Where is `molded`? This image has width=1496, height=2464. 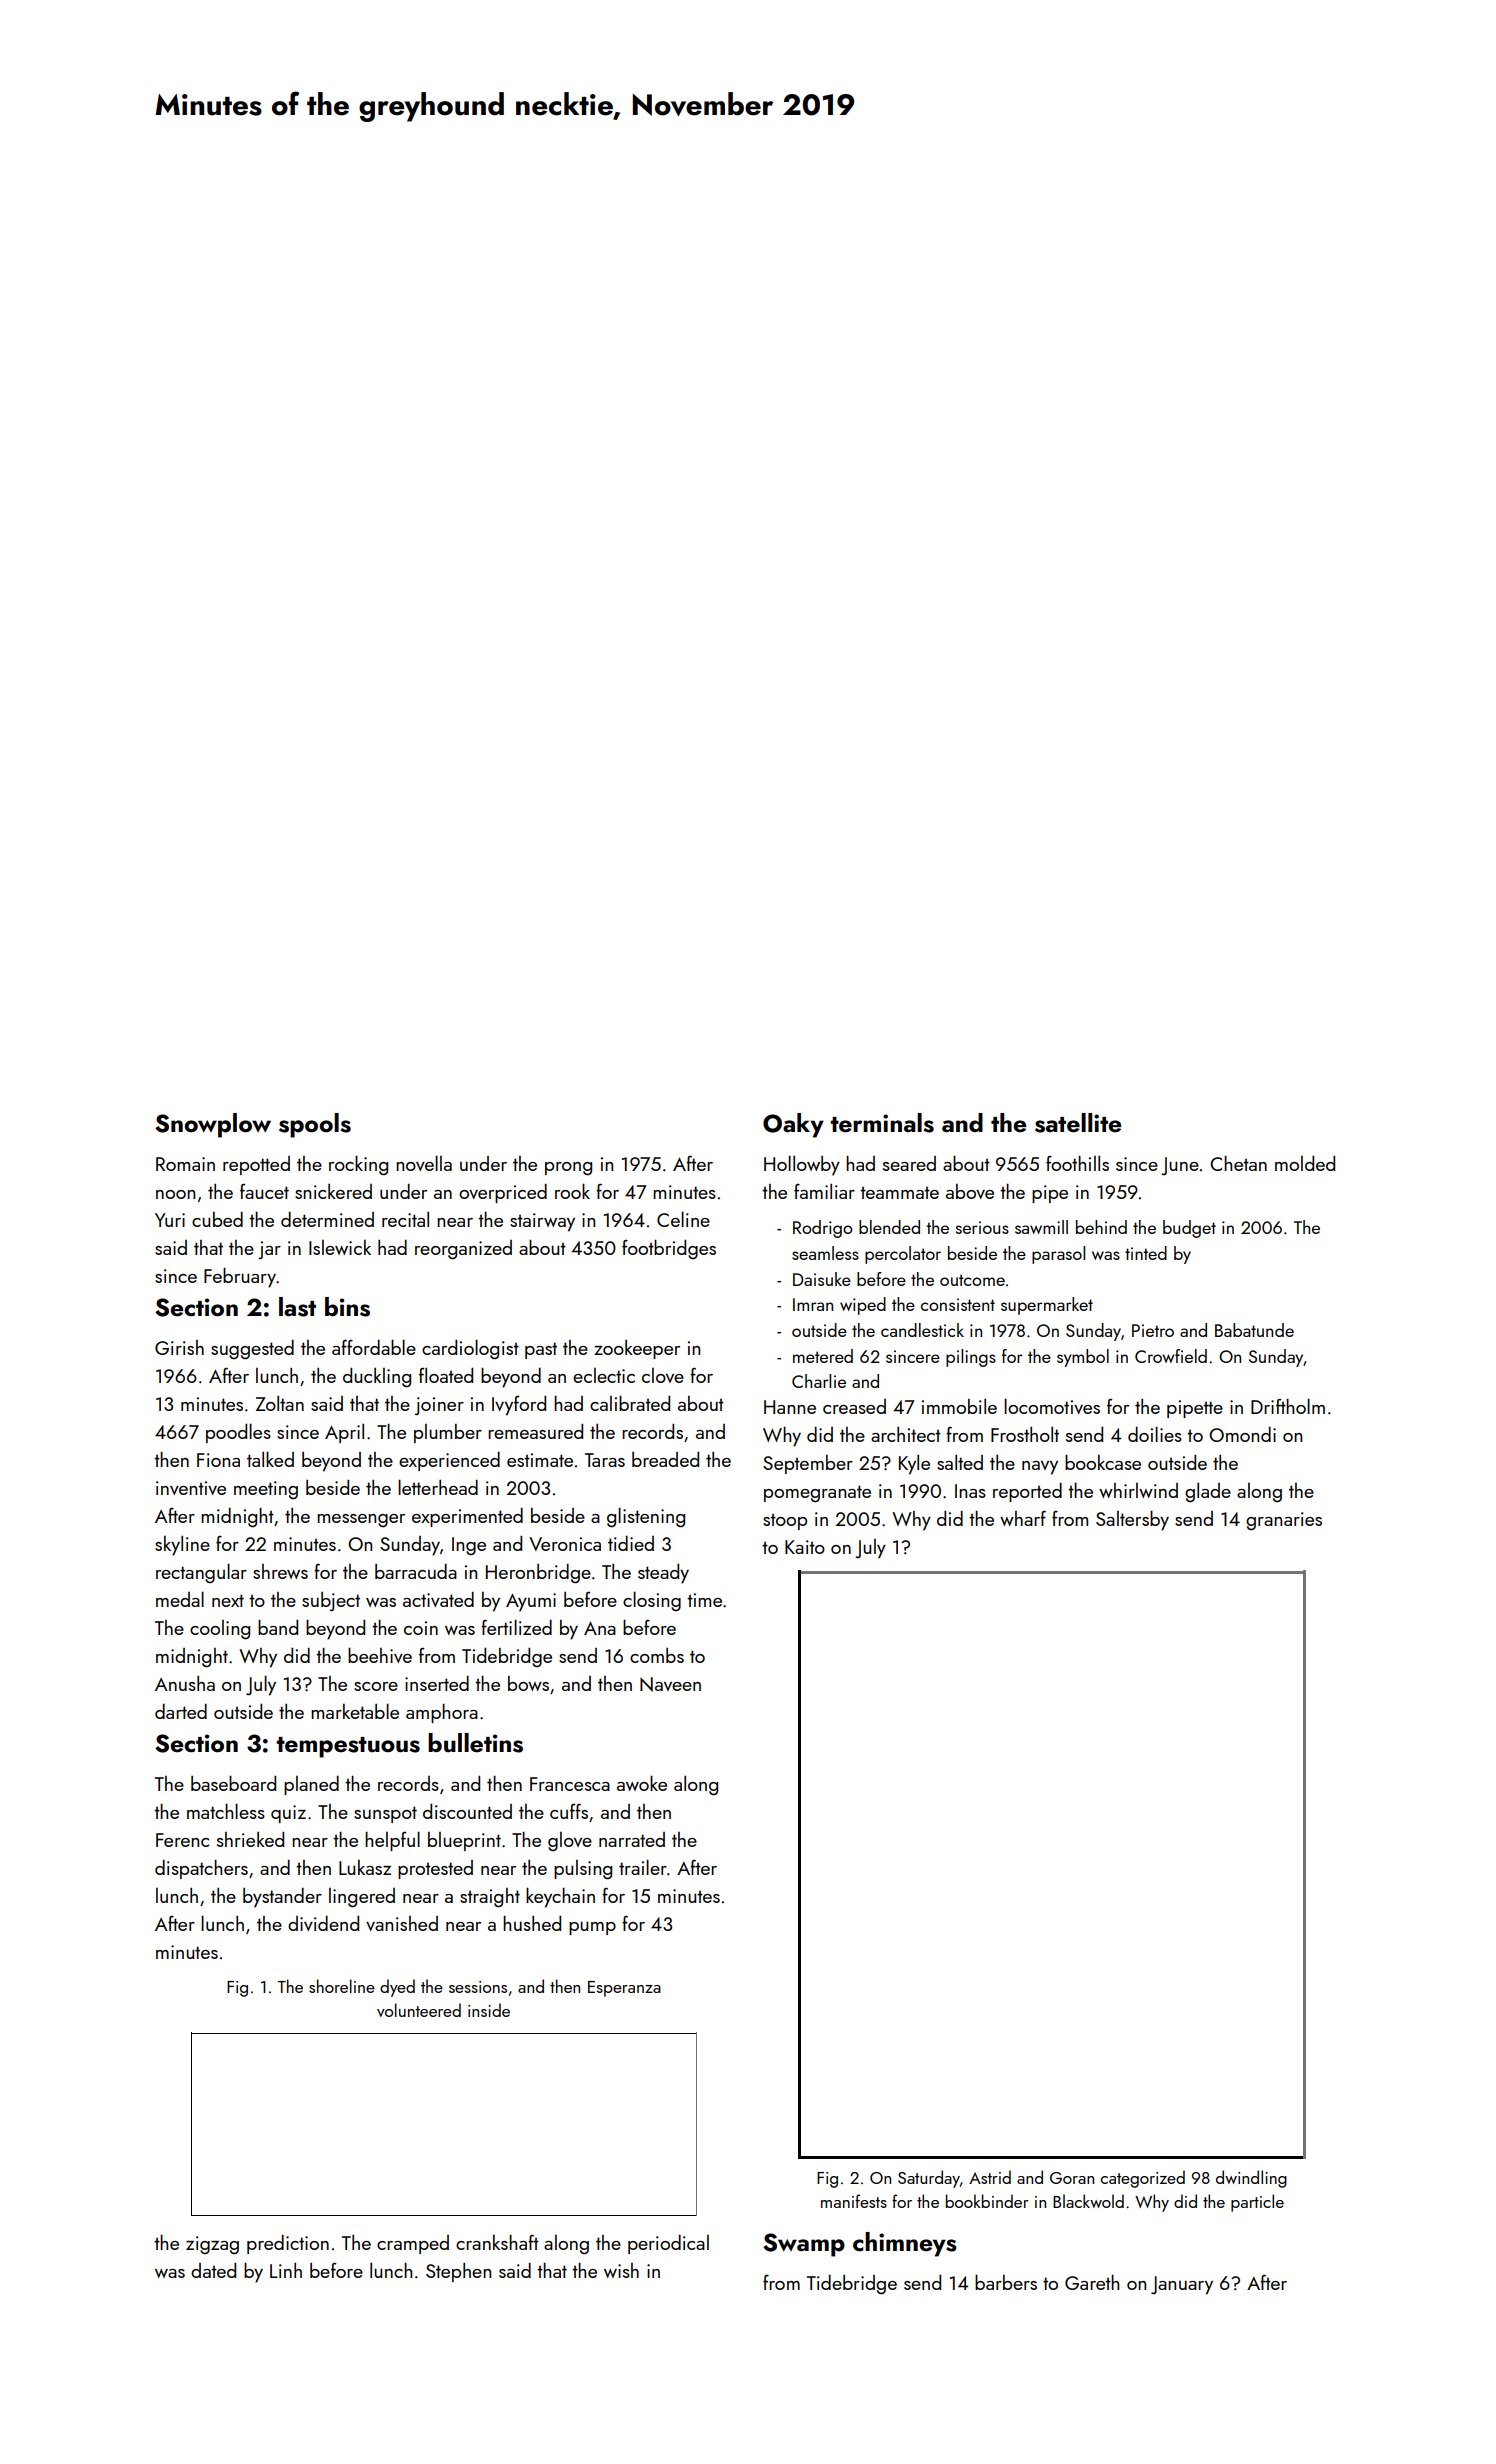
molded is located at coordinates (1305, 1163).
